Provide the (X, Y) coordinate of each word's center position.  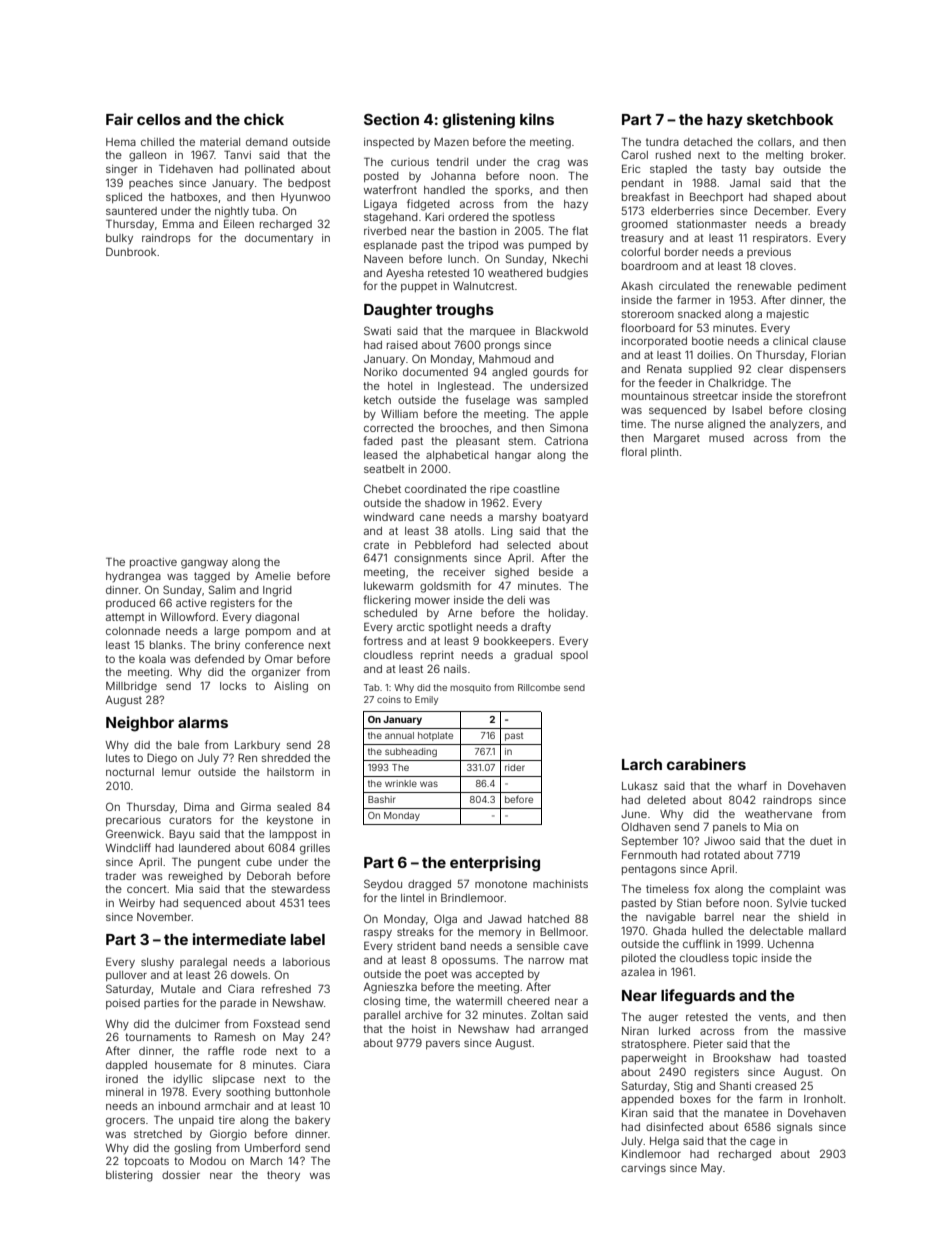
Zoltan (547, 1014)
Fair (119, 119)
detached (708, 142)
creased (775, 1086)
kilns (537, 119)
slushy (157, 963)
